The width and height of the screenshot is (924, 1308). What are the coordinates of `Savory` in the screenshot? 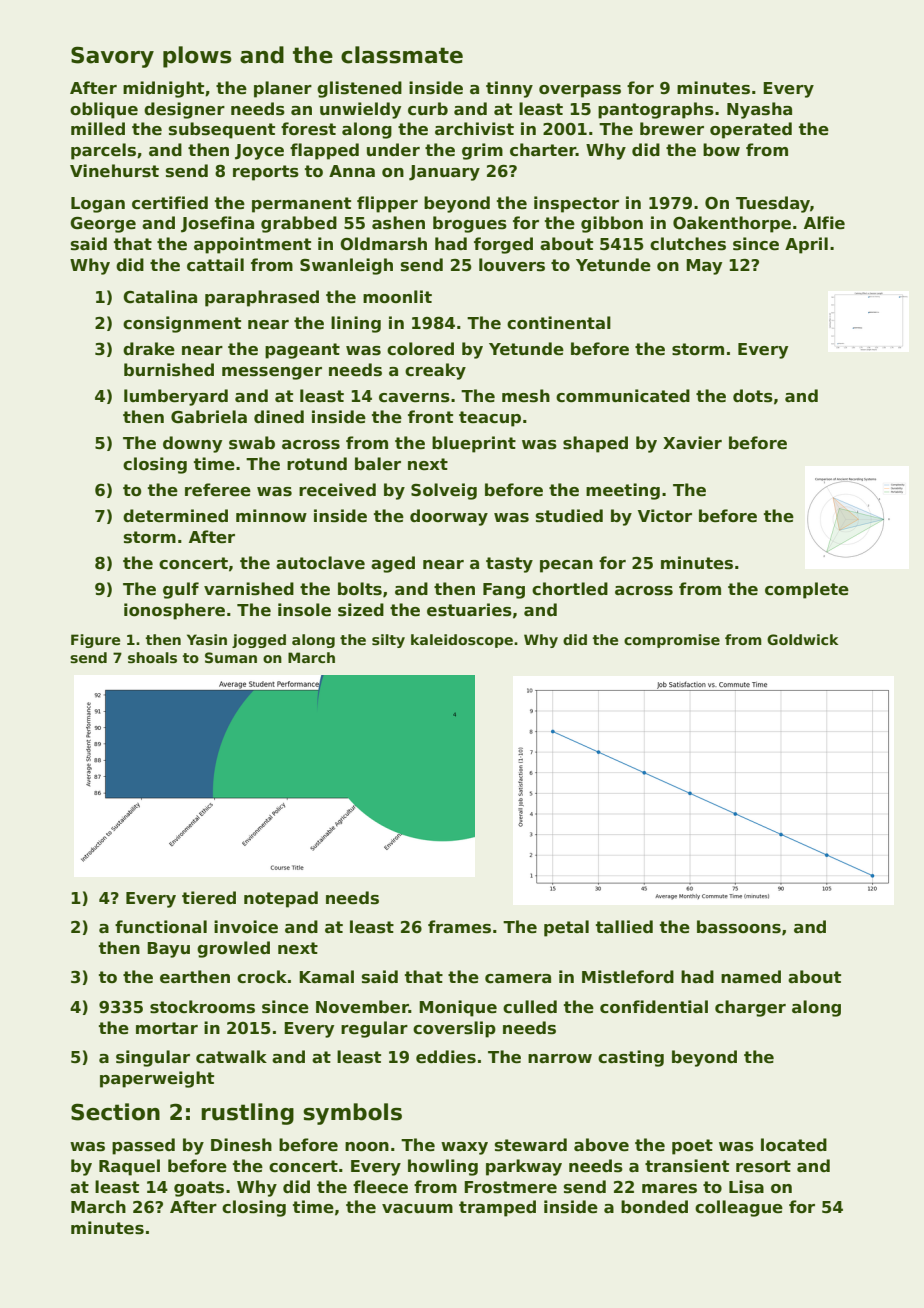 It's located at (112, 57).
